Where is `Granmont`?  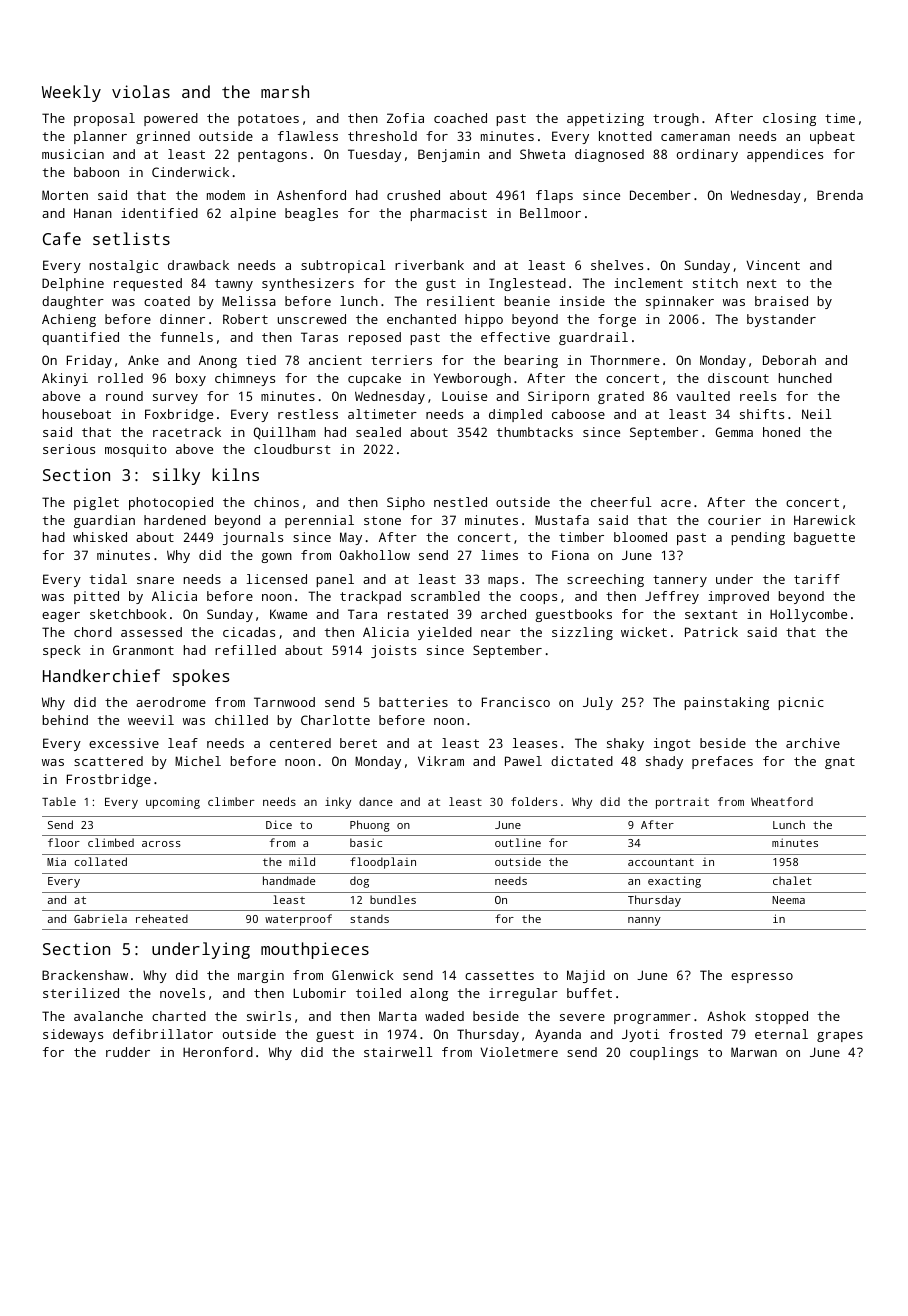 Granmont is located at coordinates (143, 650).
